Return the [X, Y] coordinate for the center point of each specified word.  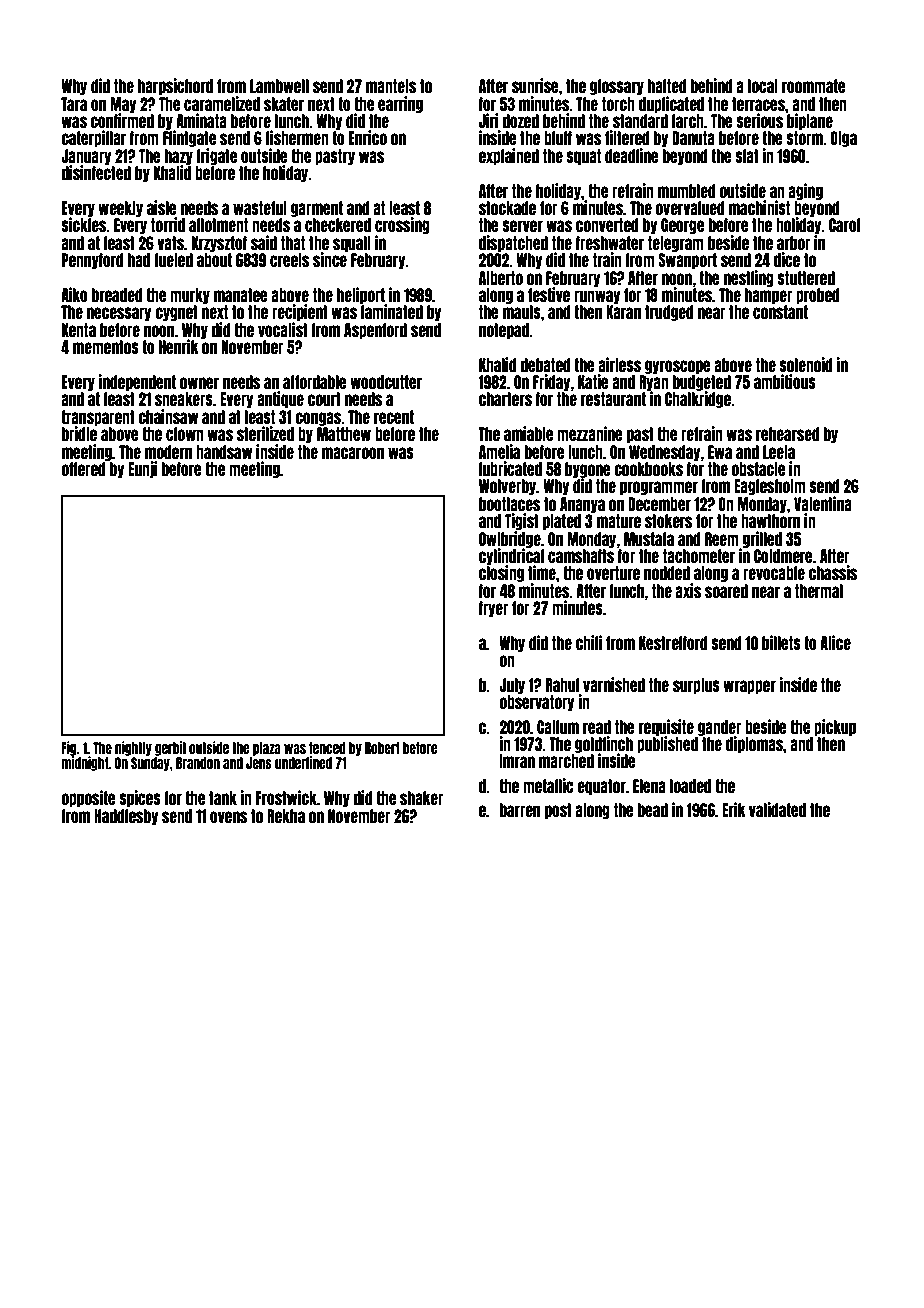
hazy [179, 157]
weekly [120, 209]
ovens [228, 817]
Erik [734, 809]
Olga [843, 139]
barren [520, 810]
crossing [402, 225]
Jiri [489, 120]
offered [83, 469]
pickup [835, 727]
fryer [494, 609]
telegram [676, 244]
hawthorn [770, 521]
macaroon [353, 453]
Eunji [143, 469]
